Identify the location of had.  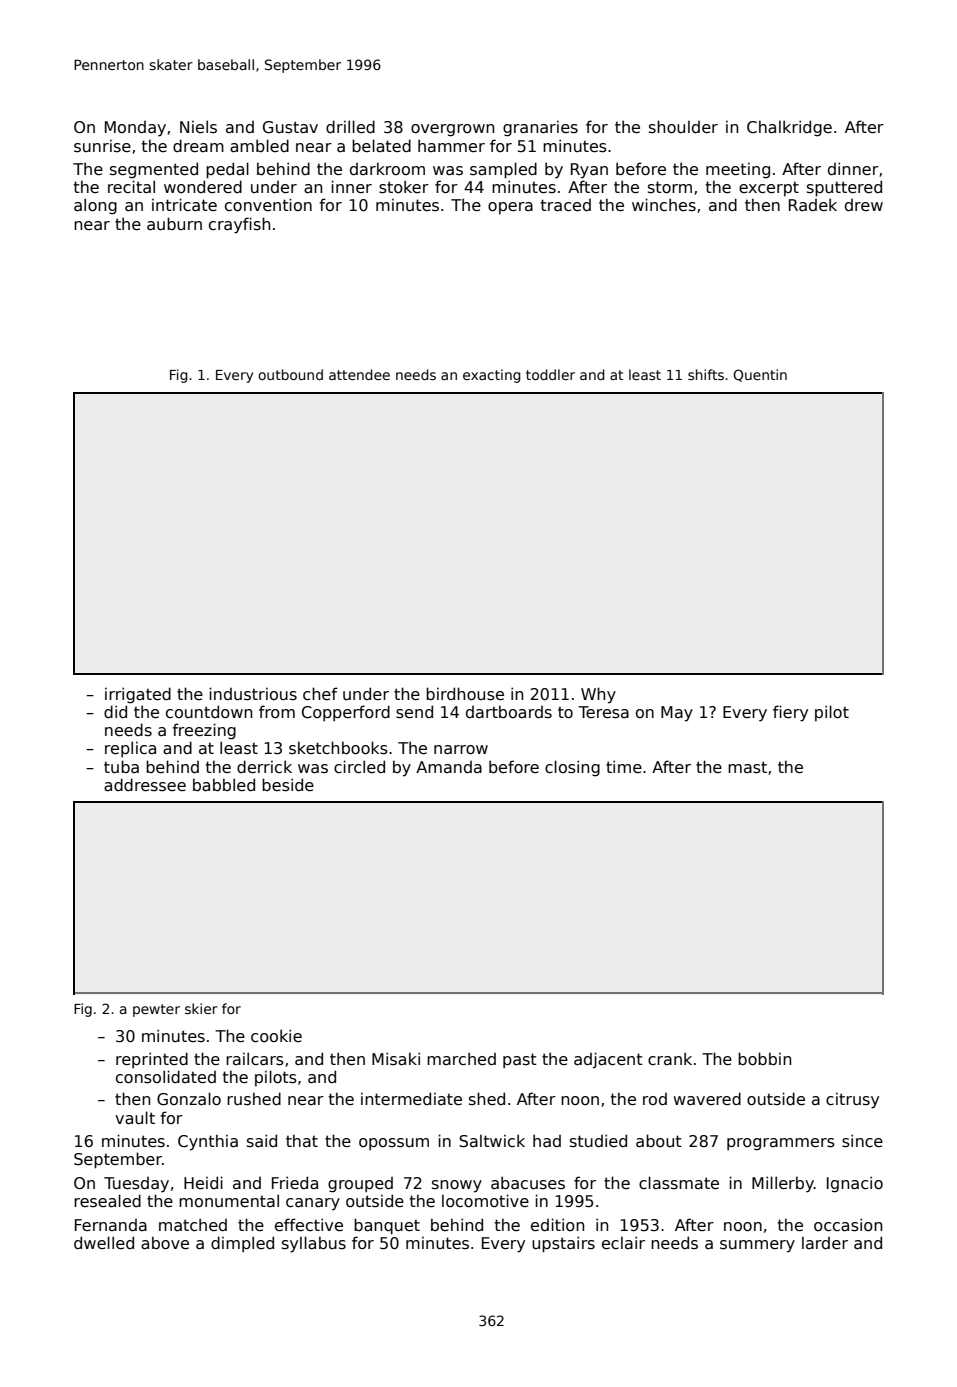
(547, 1140).
